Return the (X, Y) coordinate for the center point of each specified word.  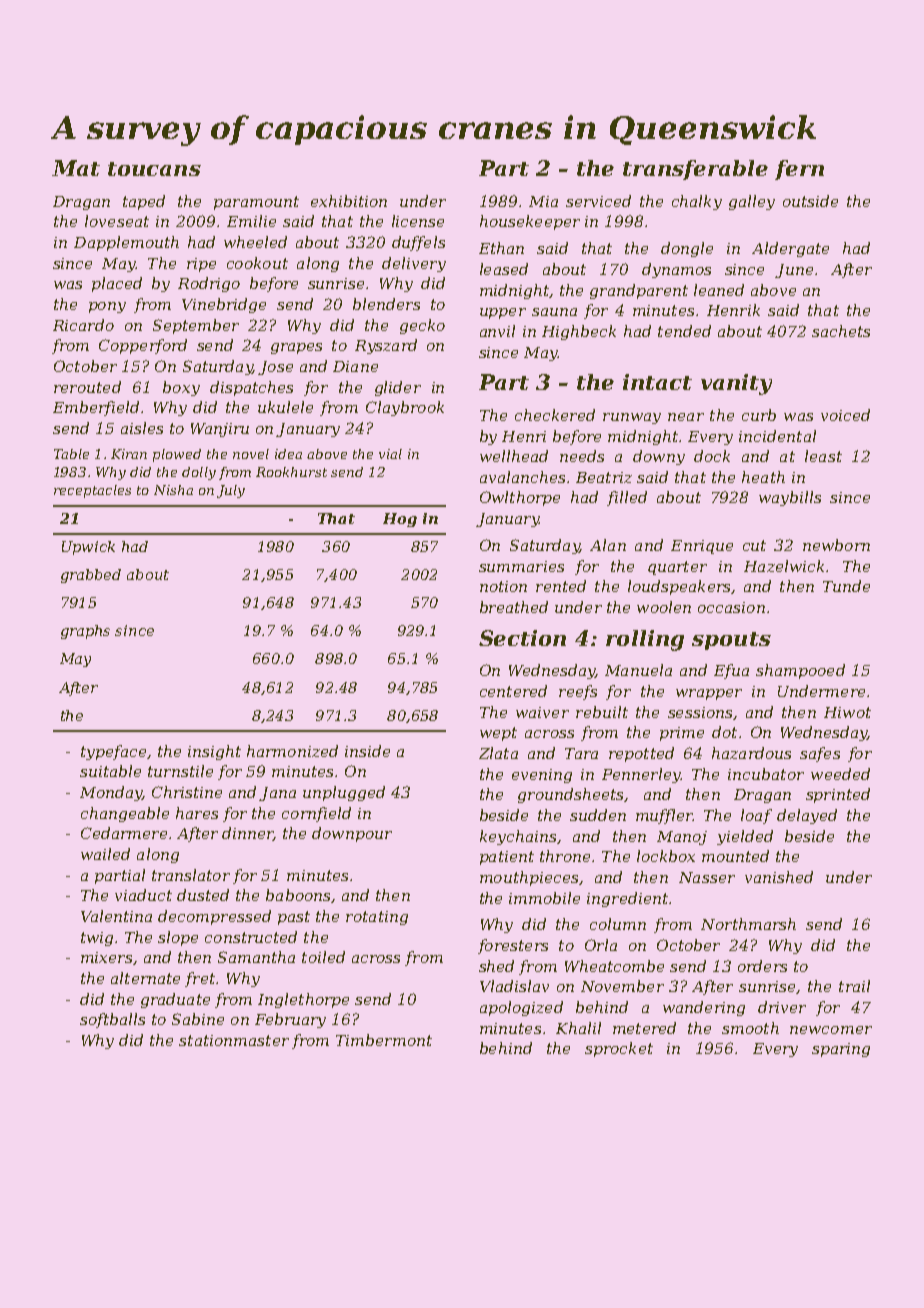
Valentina (116, 916)
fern (799, 170)
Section (522, 638)
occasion (731, 607)
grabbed (91, 576)
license (418, 221)
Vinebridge (224, 305)
